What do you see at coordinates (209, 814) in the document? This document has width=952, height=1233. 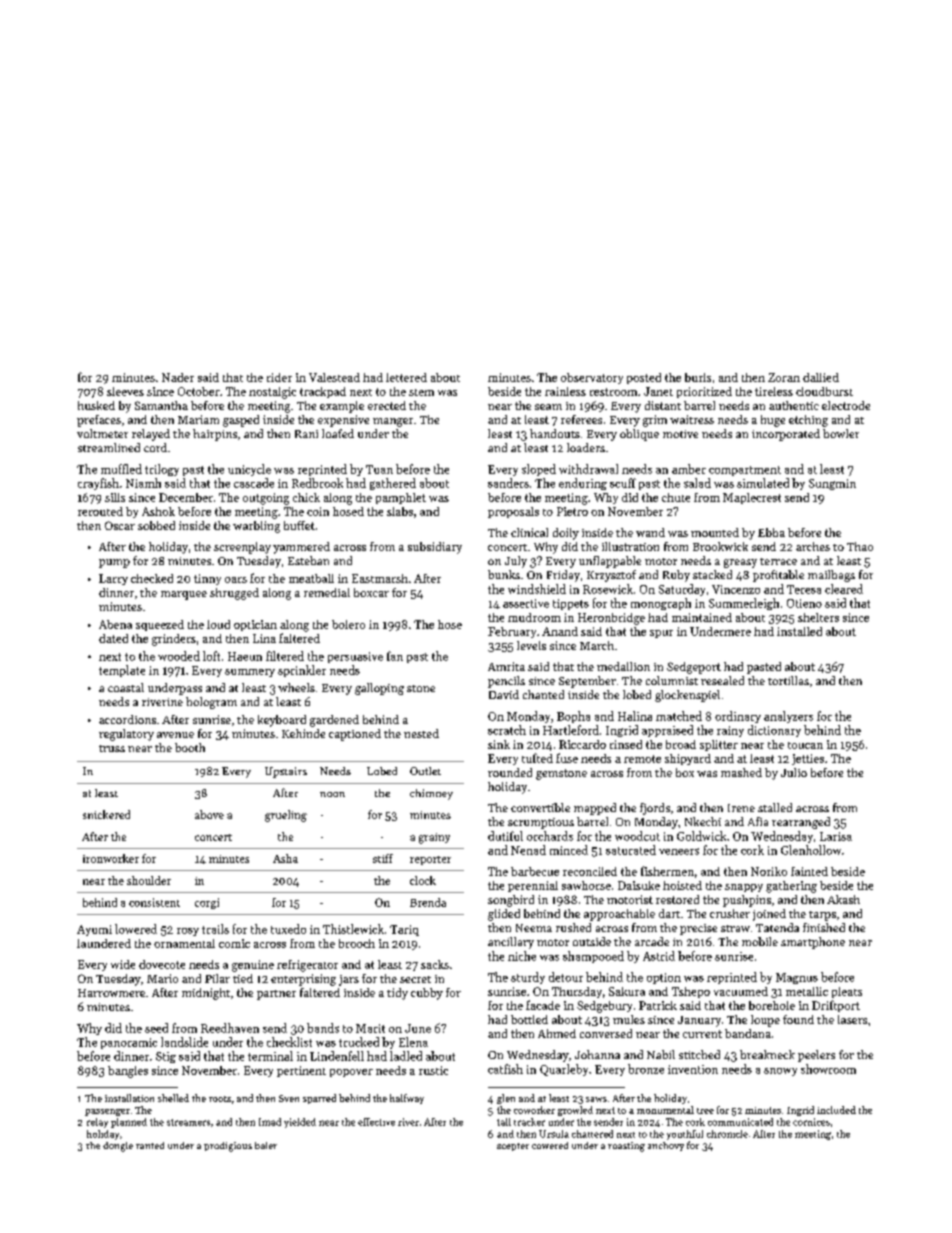 I see `above` at bounding box center [209, 814].
